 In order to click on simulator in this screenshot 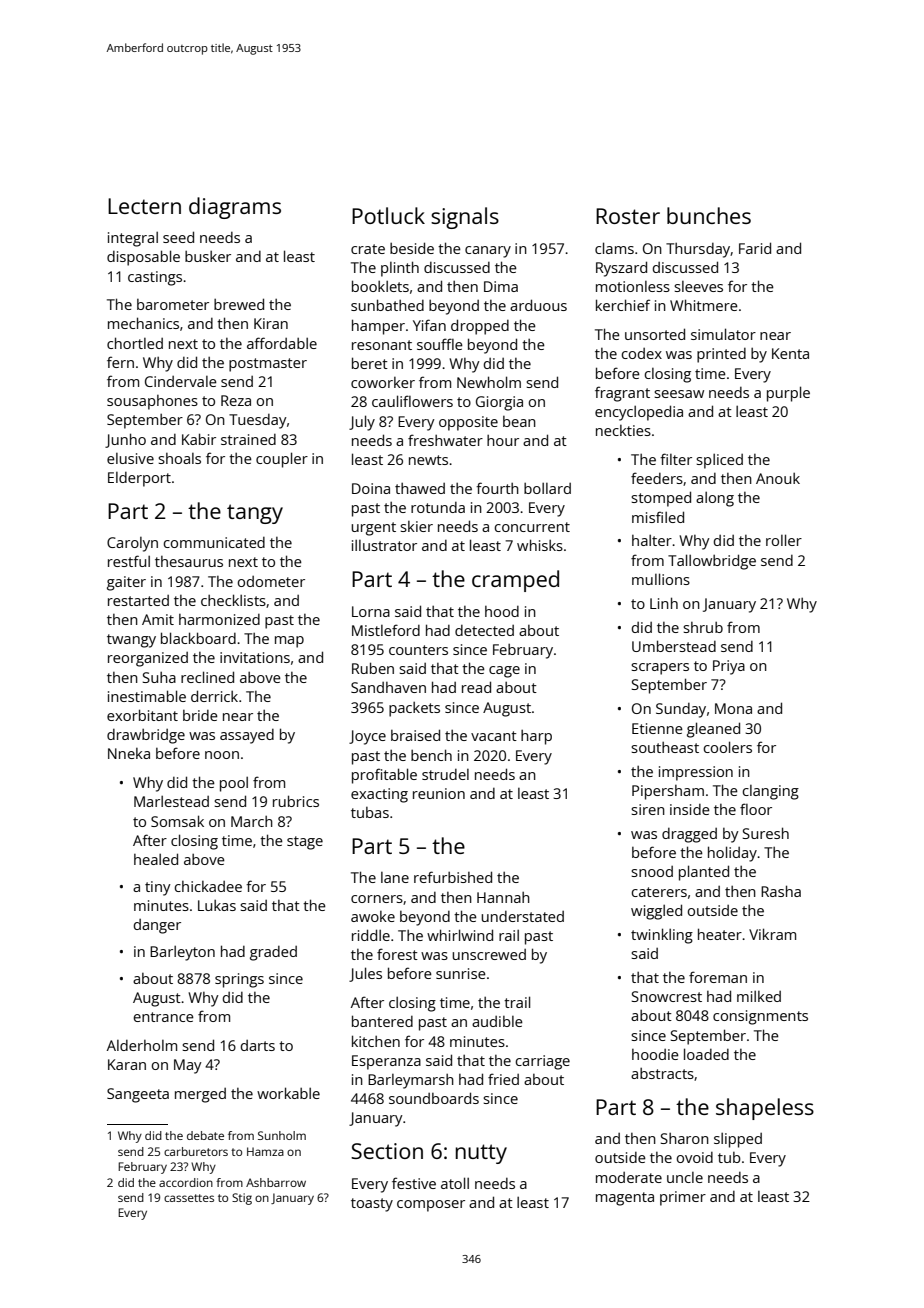, I will do `click(723, 334)`.
